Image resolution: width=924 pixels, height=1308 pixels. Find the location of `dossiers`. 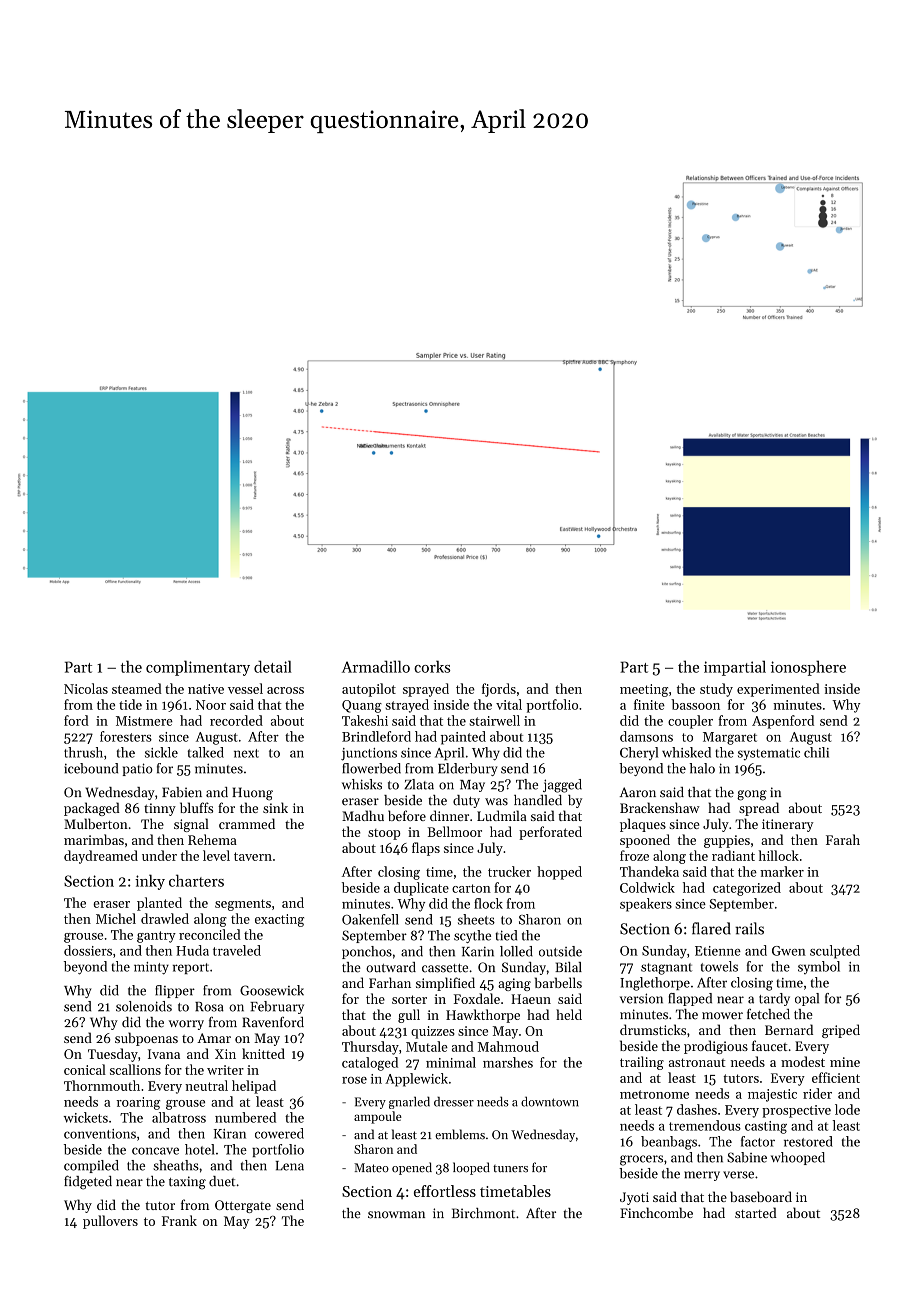

dossiers is located at coordinates (88, 950).
